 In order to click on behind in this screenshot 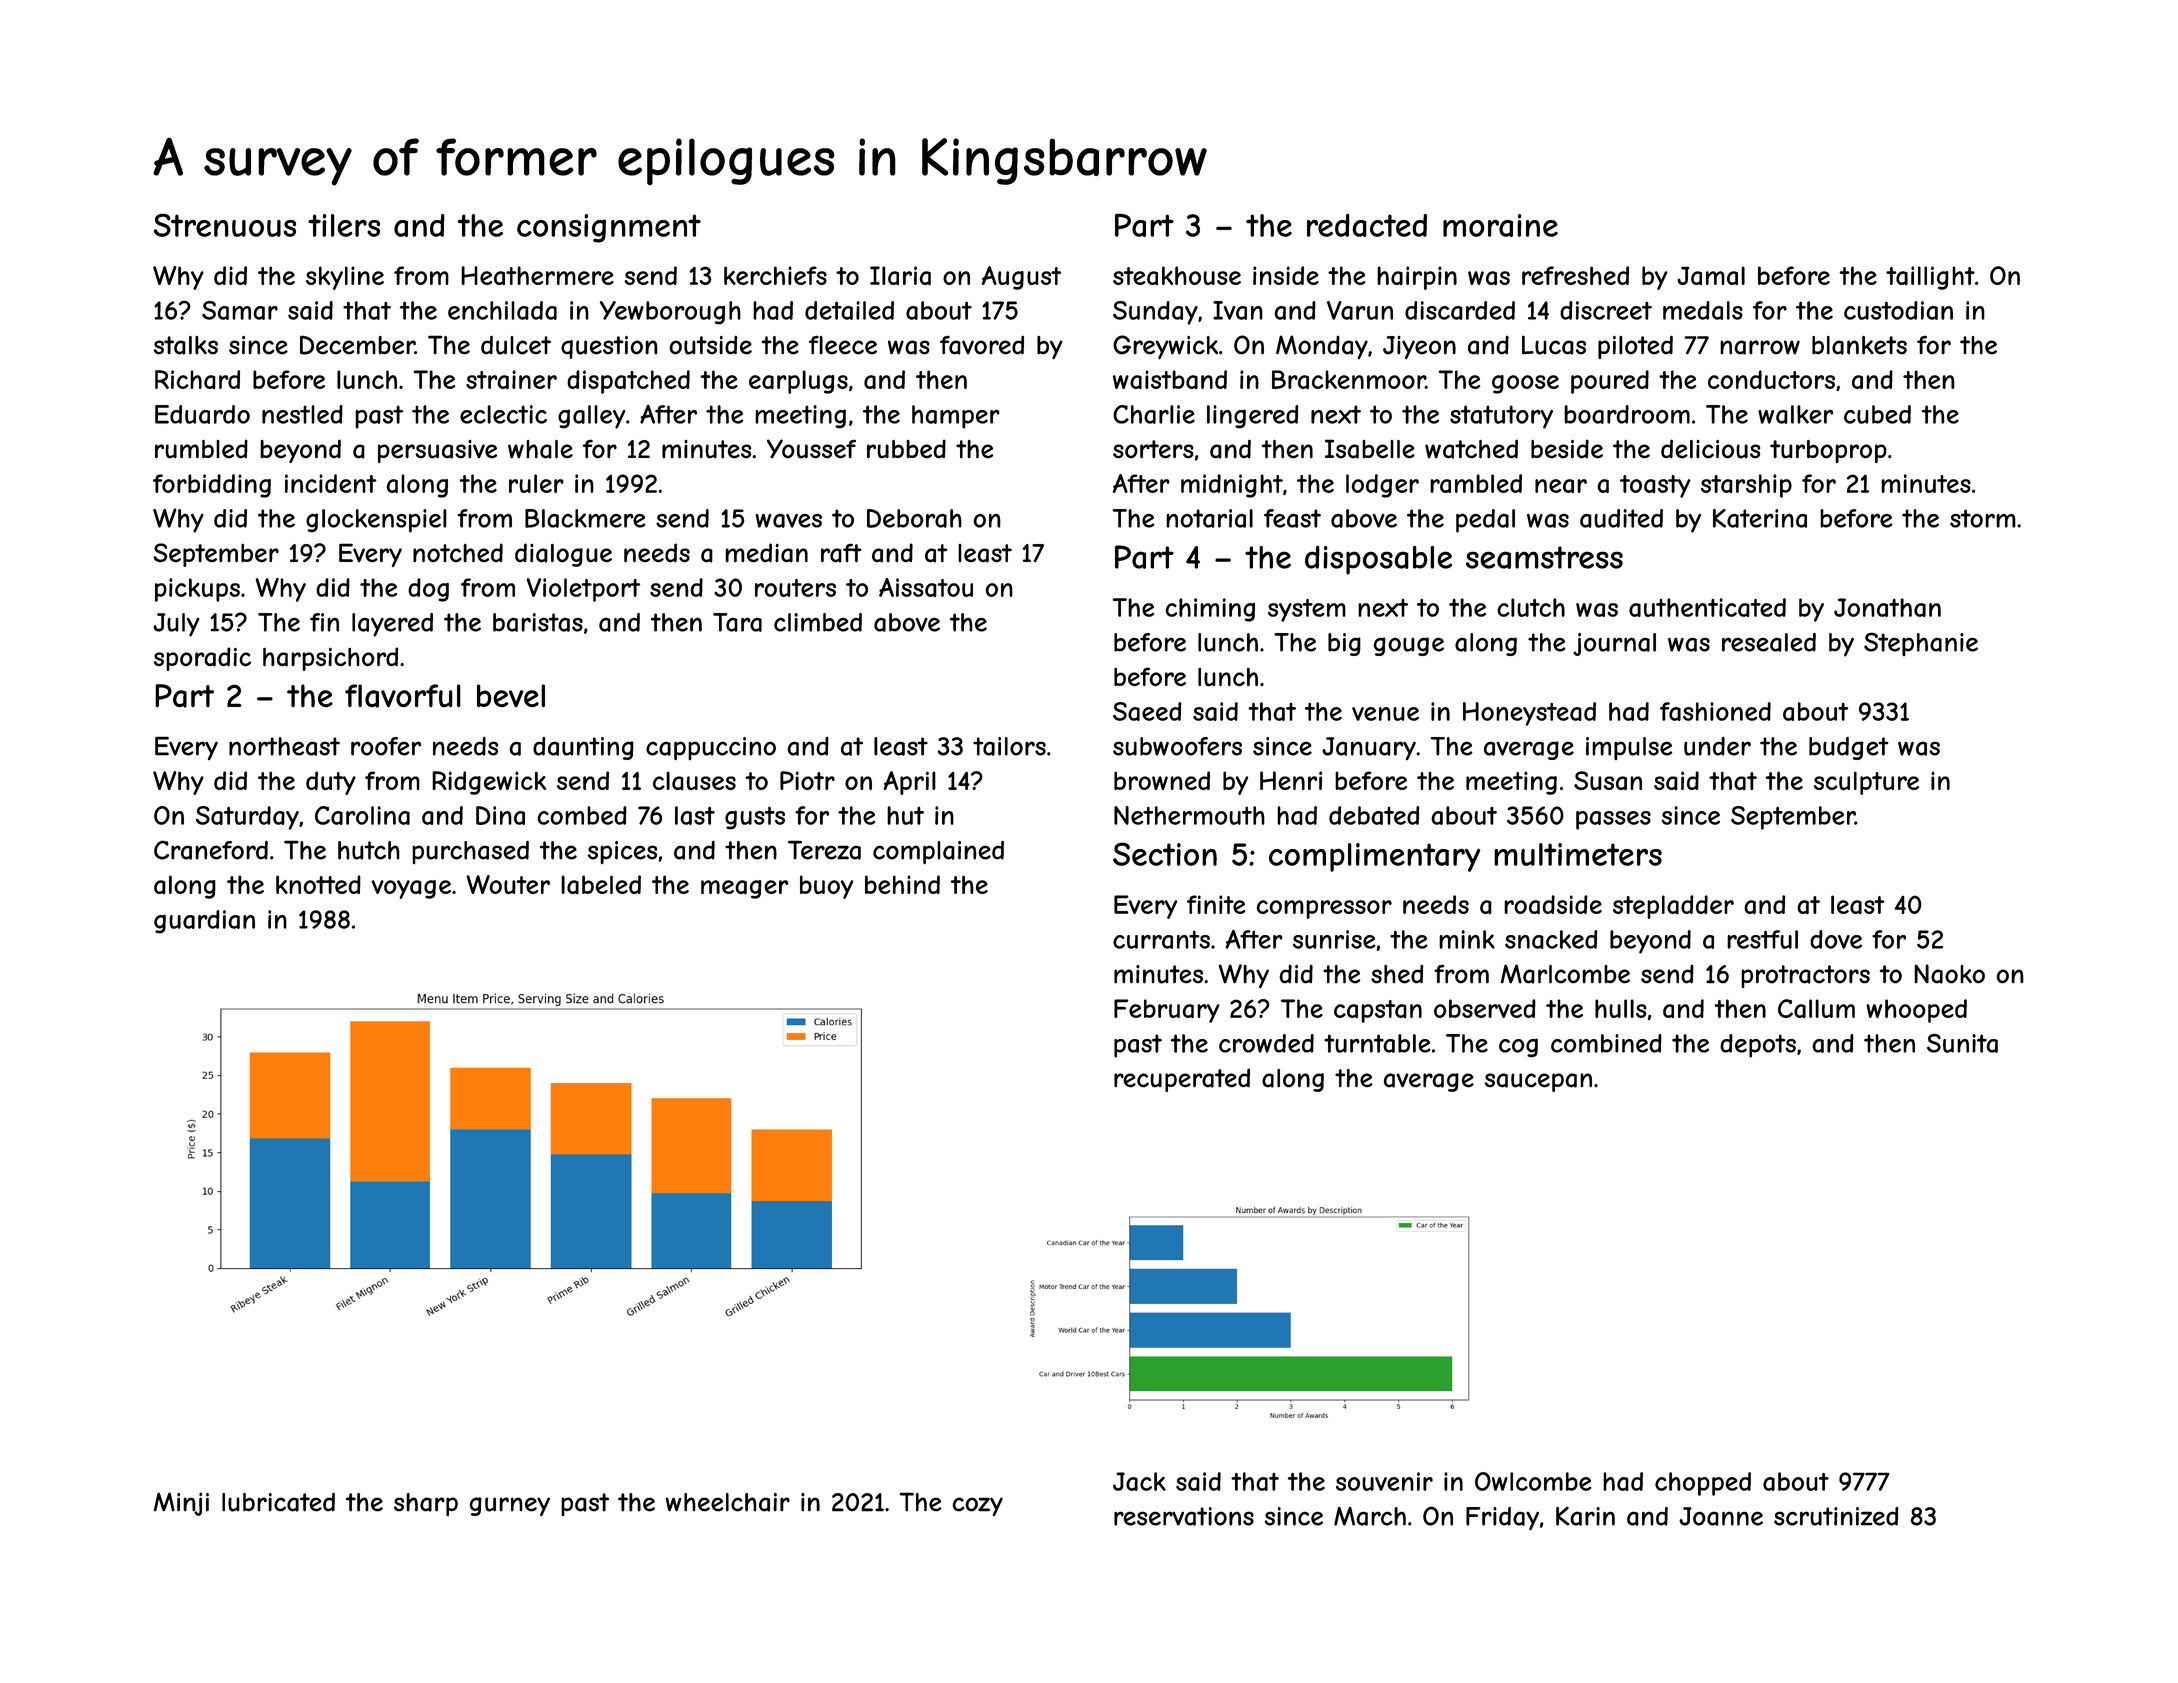, I will do `click(902, 884)`.
